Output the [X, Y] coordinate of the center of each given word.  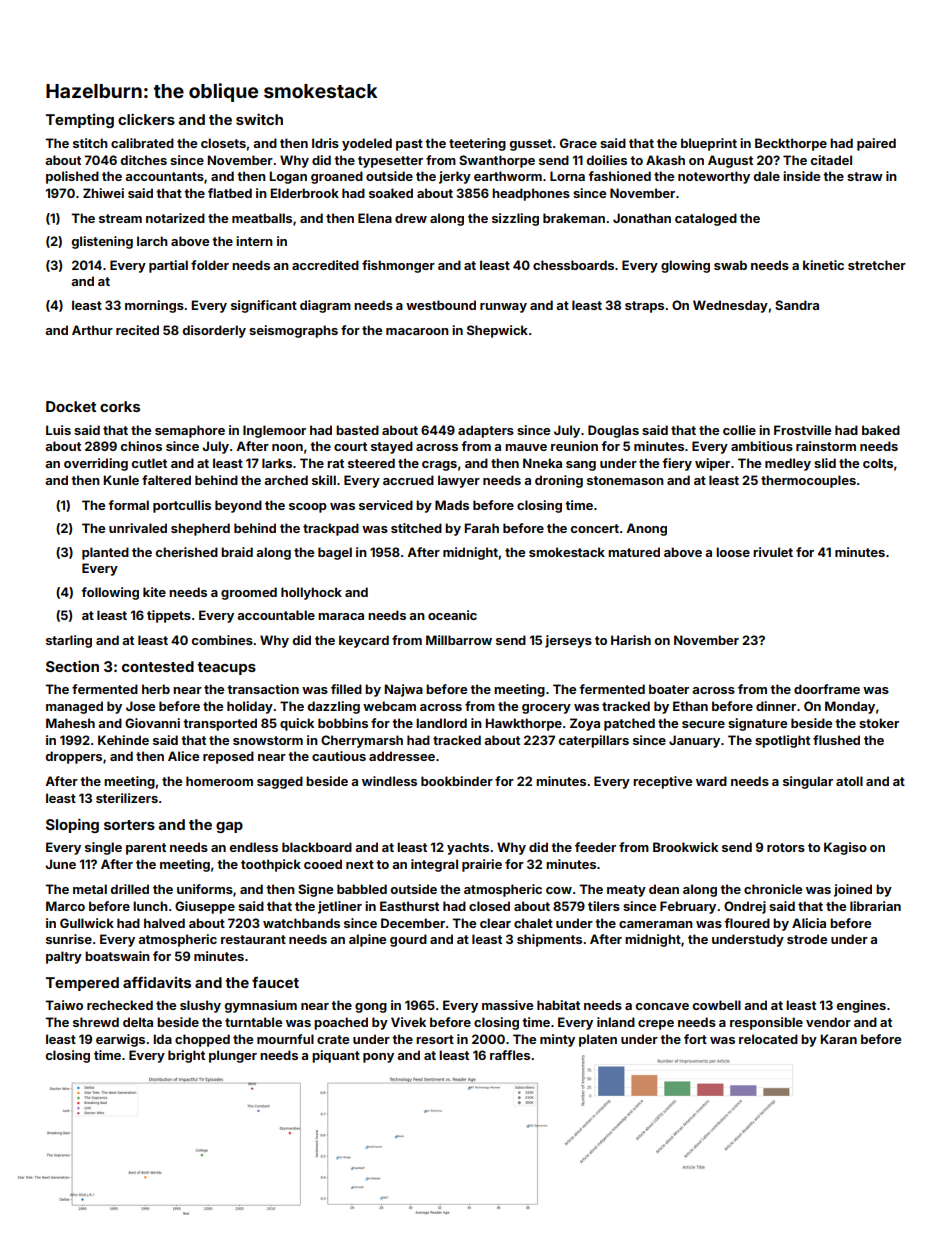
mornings [154, 306]
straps [644, 307]
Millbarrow [459, 640]
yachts [468, 848]
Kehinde [123, 740]
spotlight [782, 741]
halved [164, 923]
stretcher [877, 265]
